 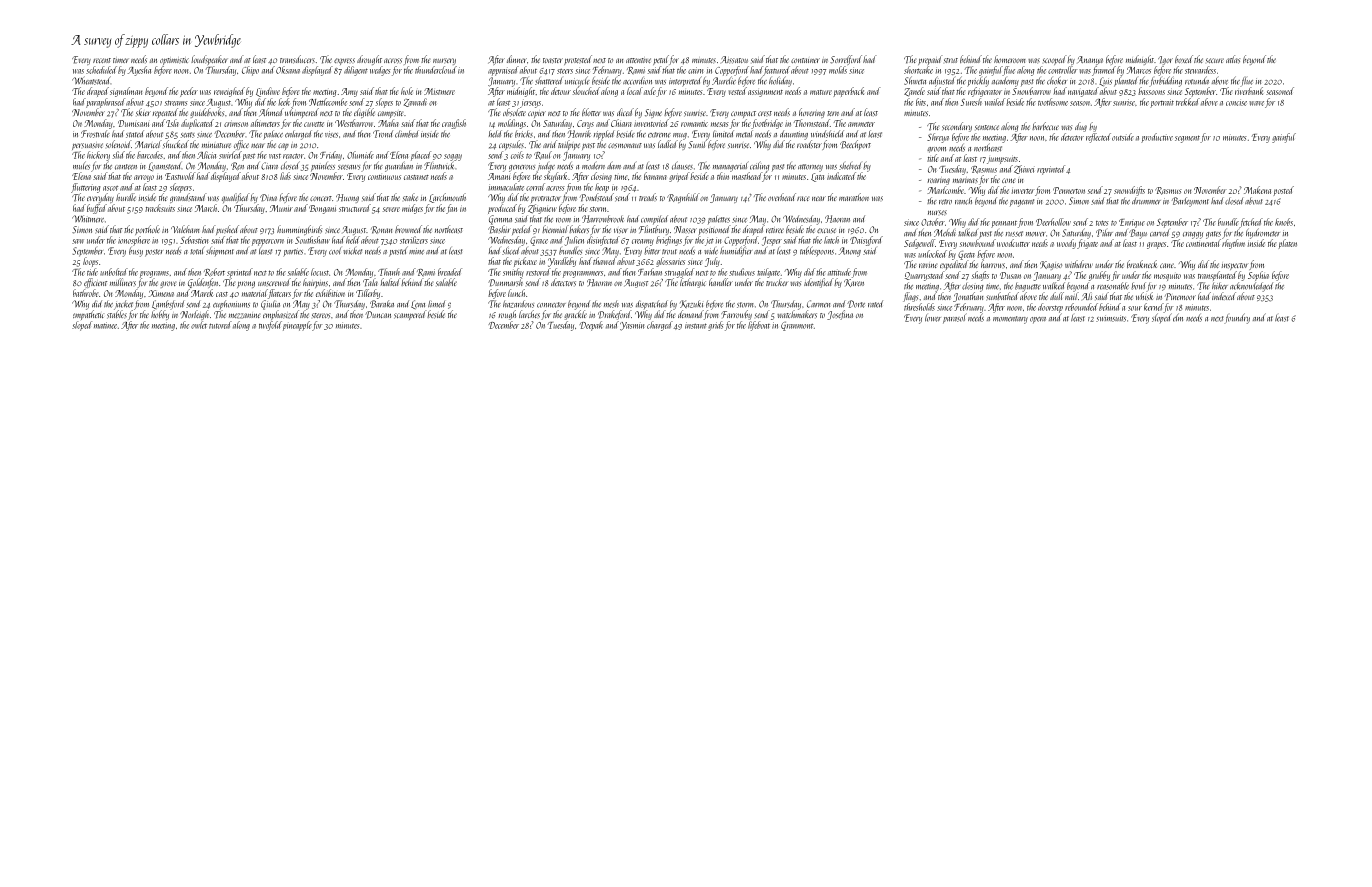 I want to click on accordion, so click(x=637, y=81).
